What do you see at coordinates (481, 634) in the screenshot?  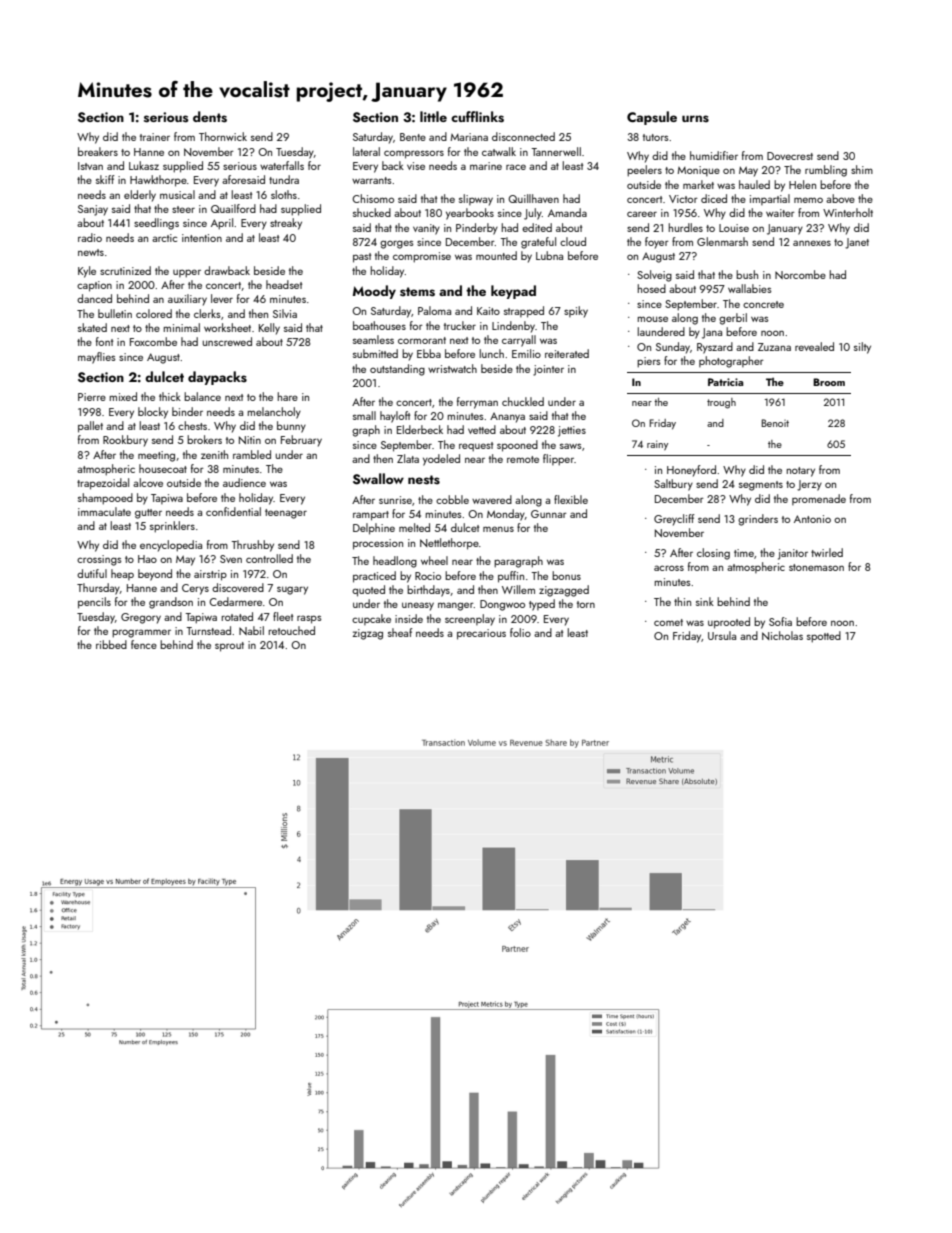 I see `precarious` at bounding box center [481, 634].
